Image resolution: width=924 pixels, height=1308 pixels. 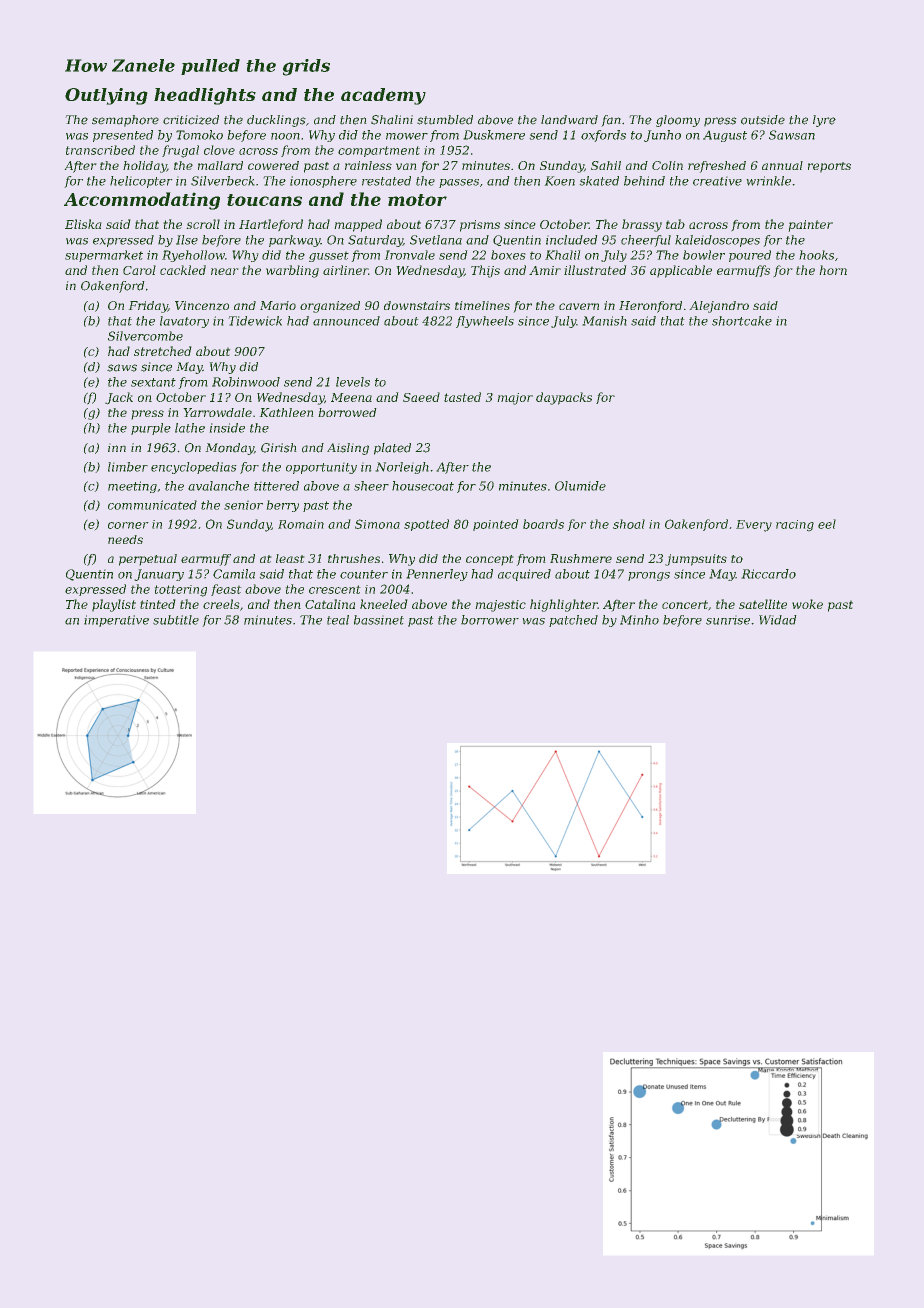 What do you see at coordinates (824, 121) in the document?
I see `lyre` at bounding box center [824, 121].
